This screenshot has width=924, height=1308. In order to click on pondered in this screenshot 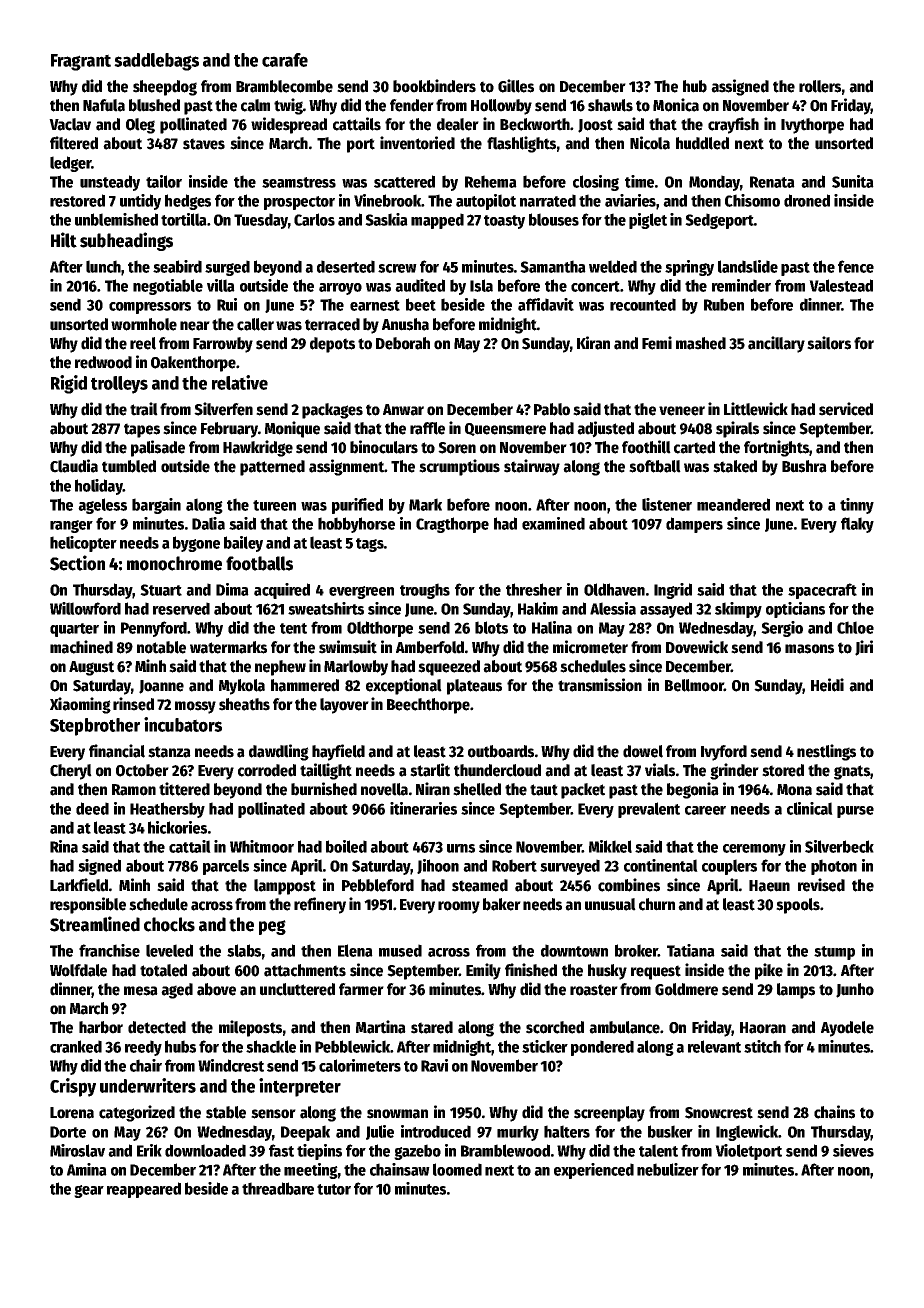, I will do `click(602, 1048)`.
